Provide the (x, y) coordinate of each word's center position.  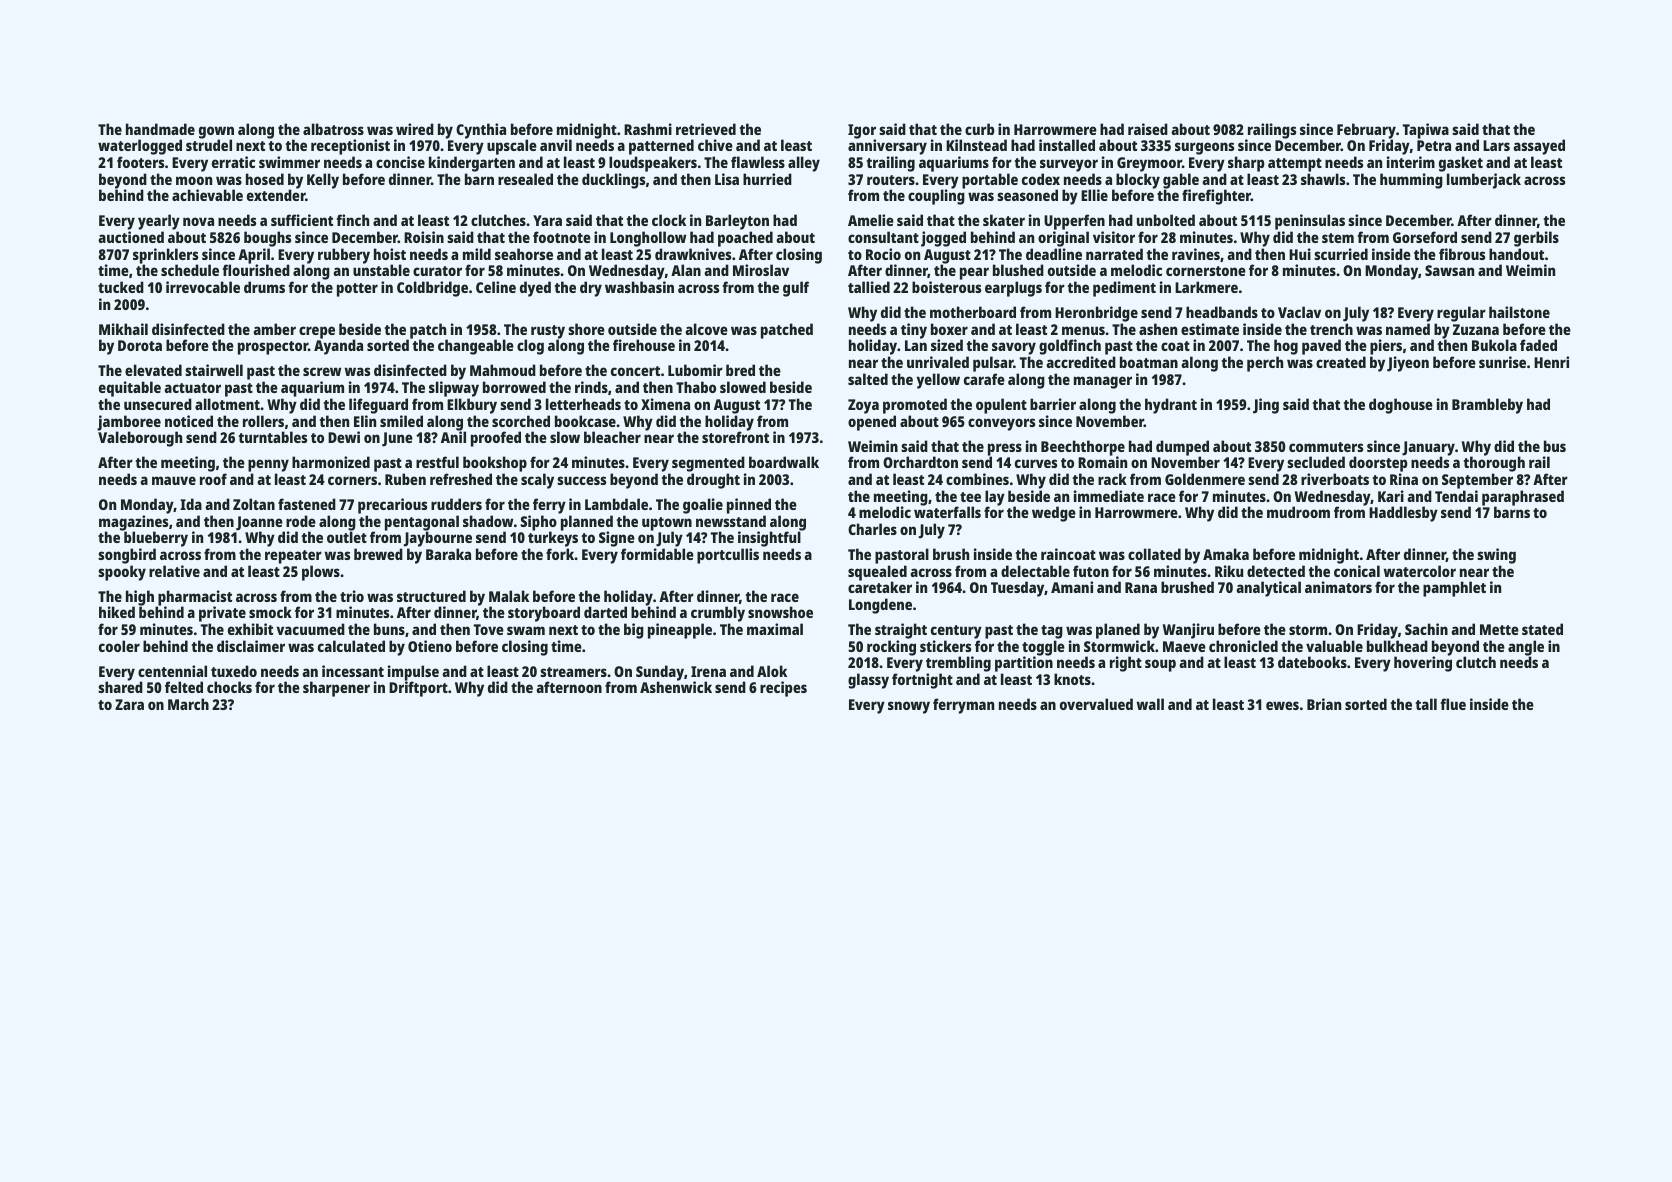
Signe (617, 539)
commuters (1326, 447)
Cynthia (481, 131)
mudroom (1298, 512)
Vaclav (1299, 312)
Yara (547, 220)
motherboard (973, 312)
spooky (122, 573)
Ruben (405, 479)
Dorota (140, 345)
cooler (119, 646)
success (581, 480)
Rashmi (648, 129)
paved (1321, 347)
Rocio (883, 254)
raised (1148, 129)
